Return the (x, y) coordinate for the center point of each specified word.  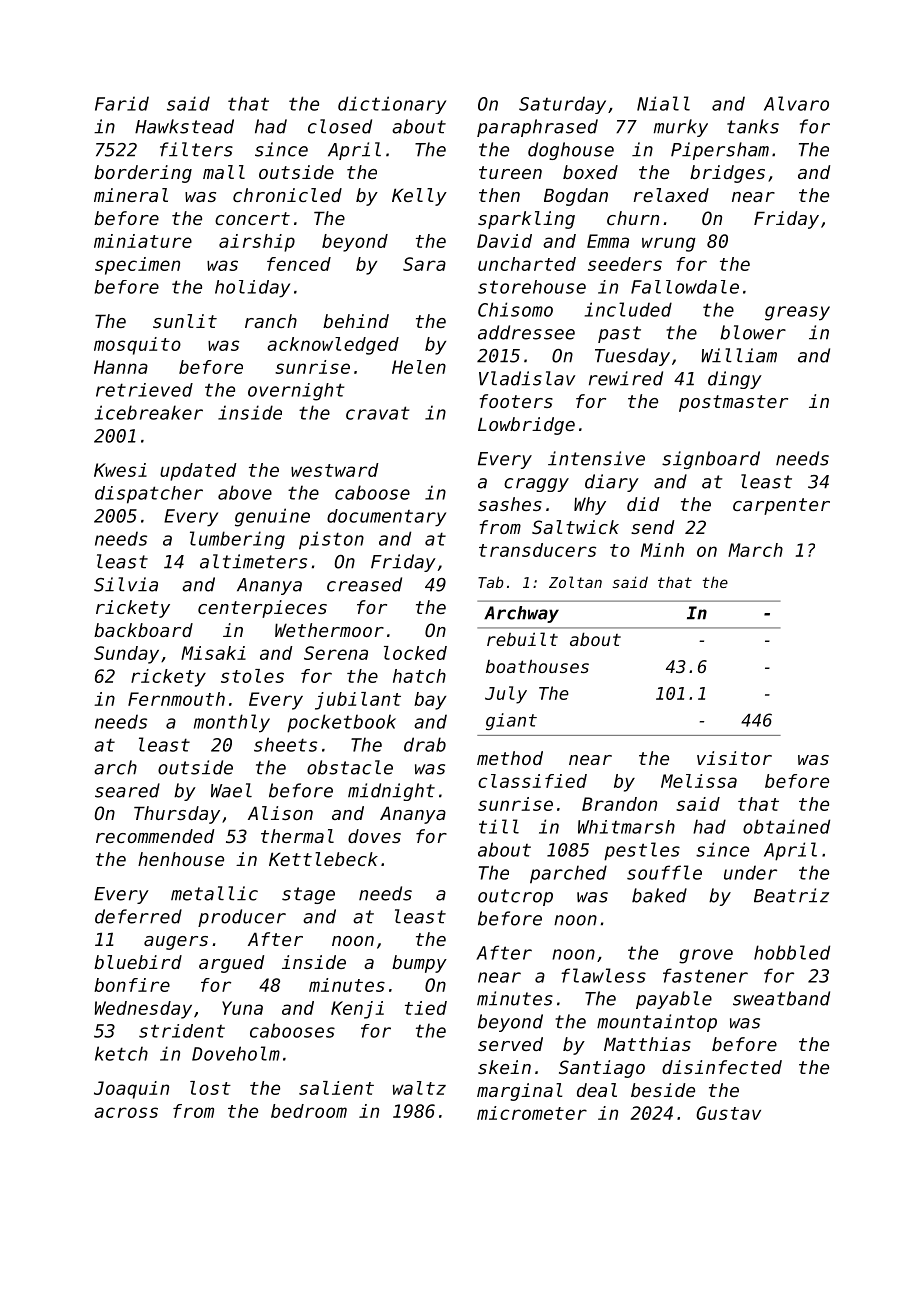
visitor (734, 758)
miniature (143, 241)
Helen (419, 367)
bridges (727, 174)
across (126, 1112)
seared (127, 790)
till (499, 826)
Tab (491, 582)
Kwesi (120, 470)
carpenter (781, 506)
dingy (735, 380)
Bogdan (576, 197)
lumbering (237, 540)
